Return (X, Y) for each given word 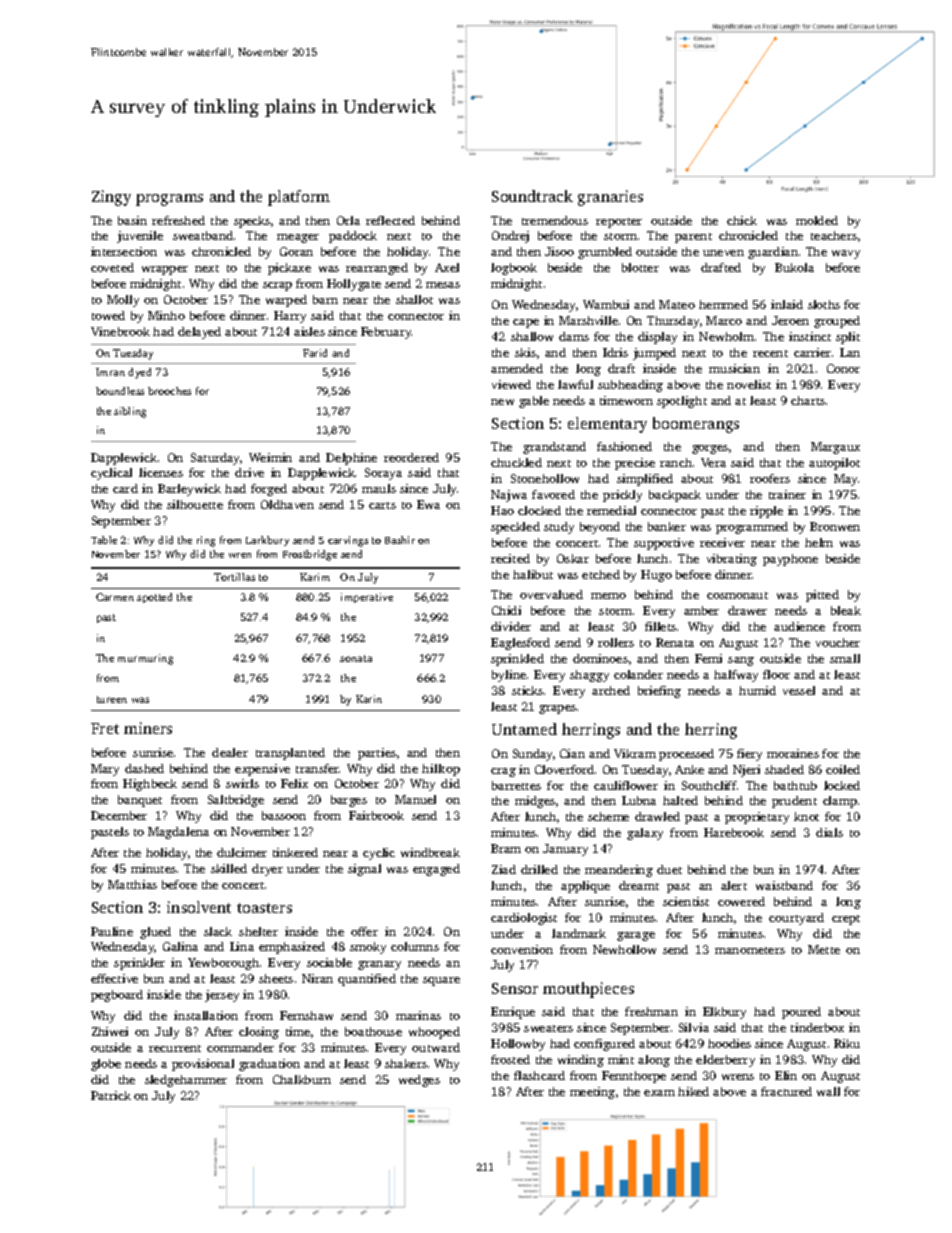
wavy (846, 254)
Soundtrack (532, 196)
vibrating (732, 560)
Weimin (270, 457)
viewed (511, 384)
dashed (144, 768)
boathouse (373, 1031)
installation (206, 1015)
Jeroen (790, 320)
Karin (369, 699)
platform (299, 198)
